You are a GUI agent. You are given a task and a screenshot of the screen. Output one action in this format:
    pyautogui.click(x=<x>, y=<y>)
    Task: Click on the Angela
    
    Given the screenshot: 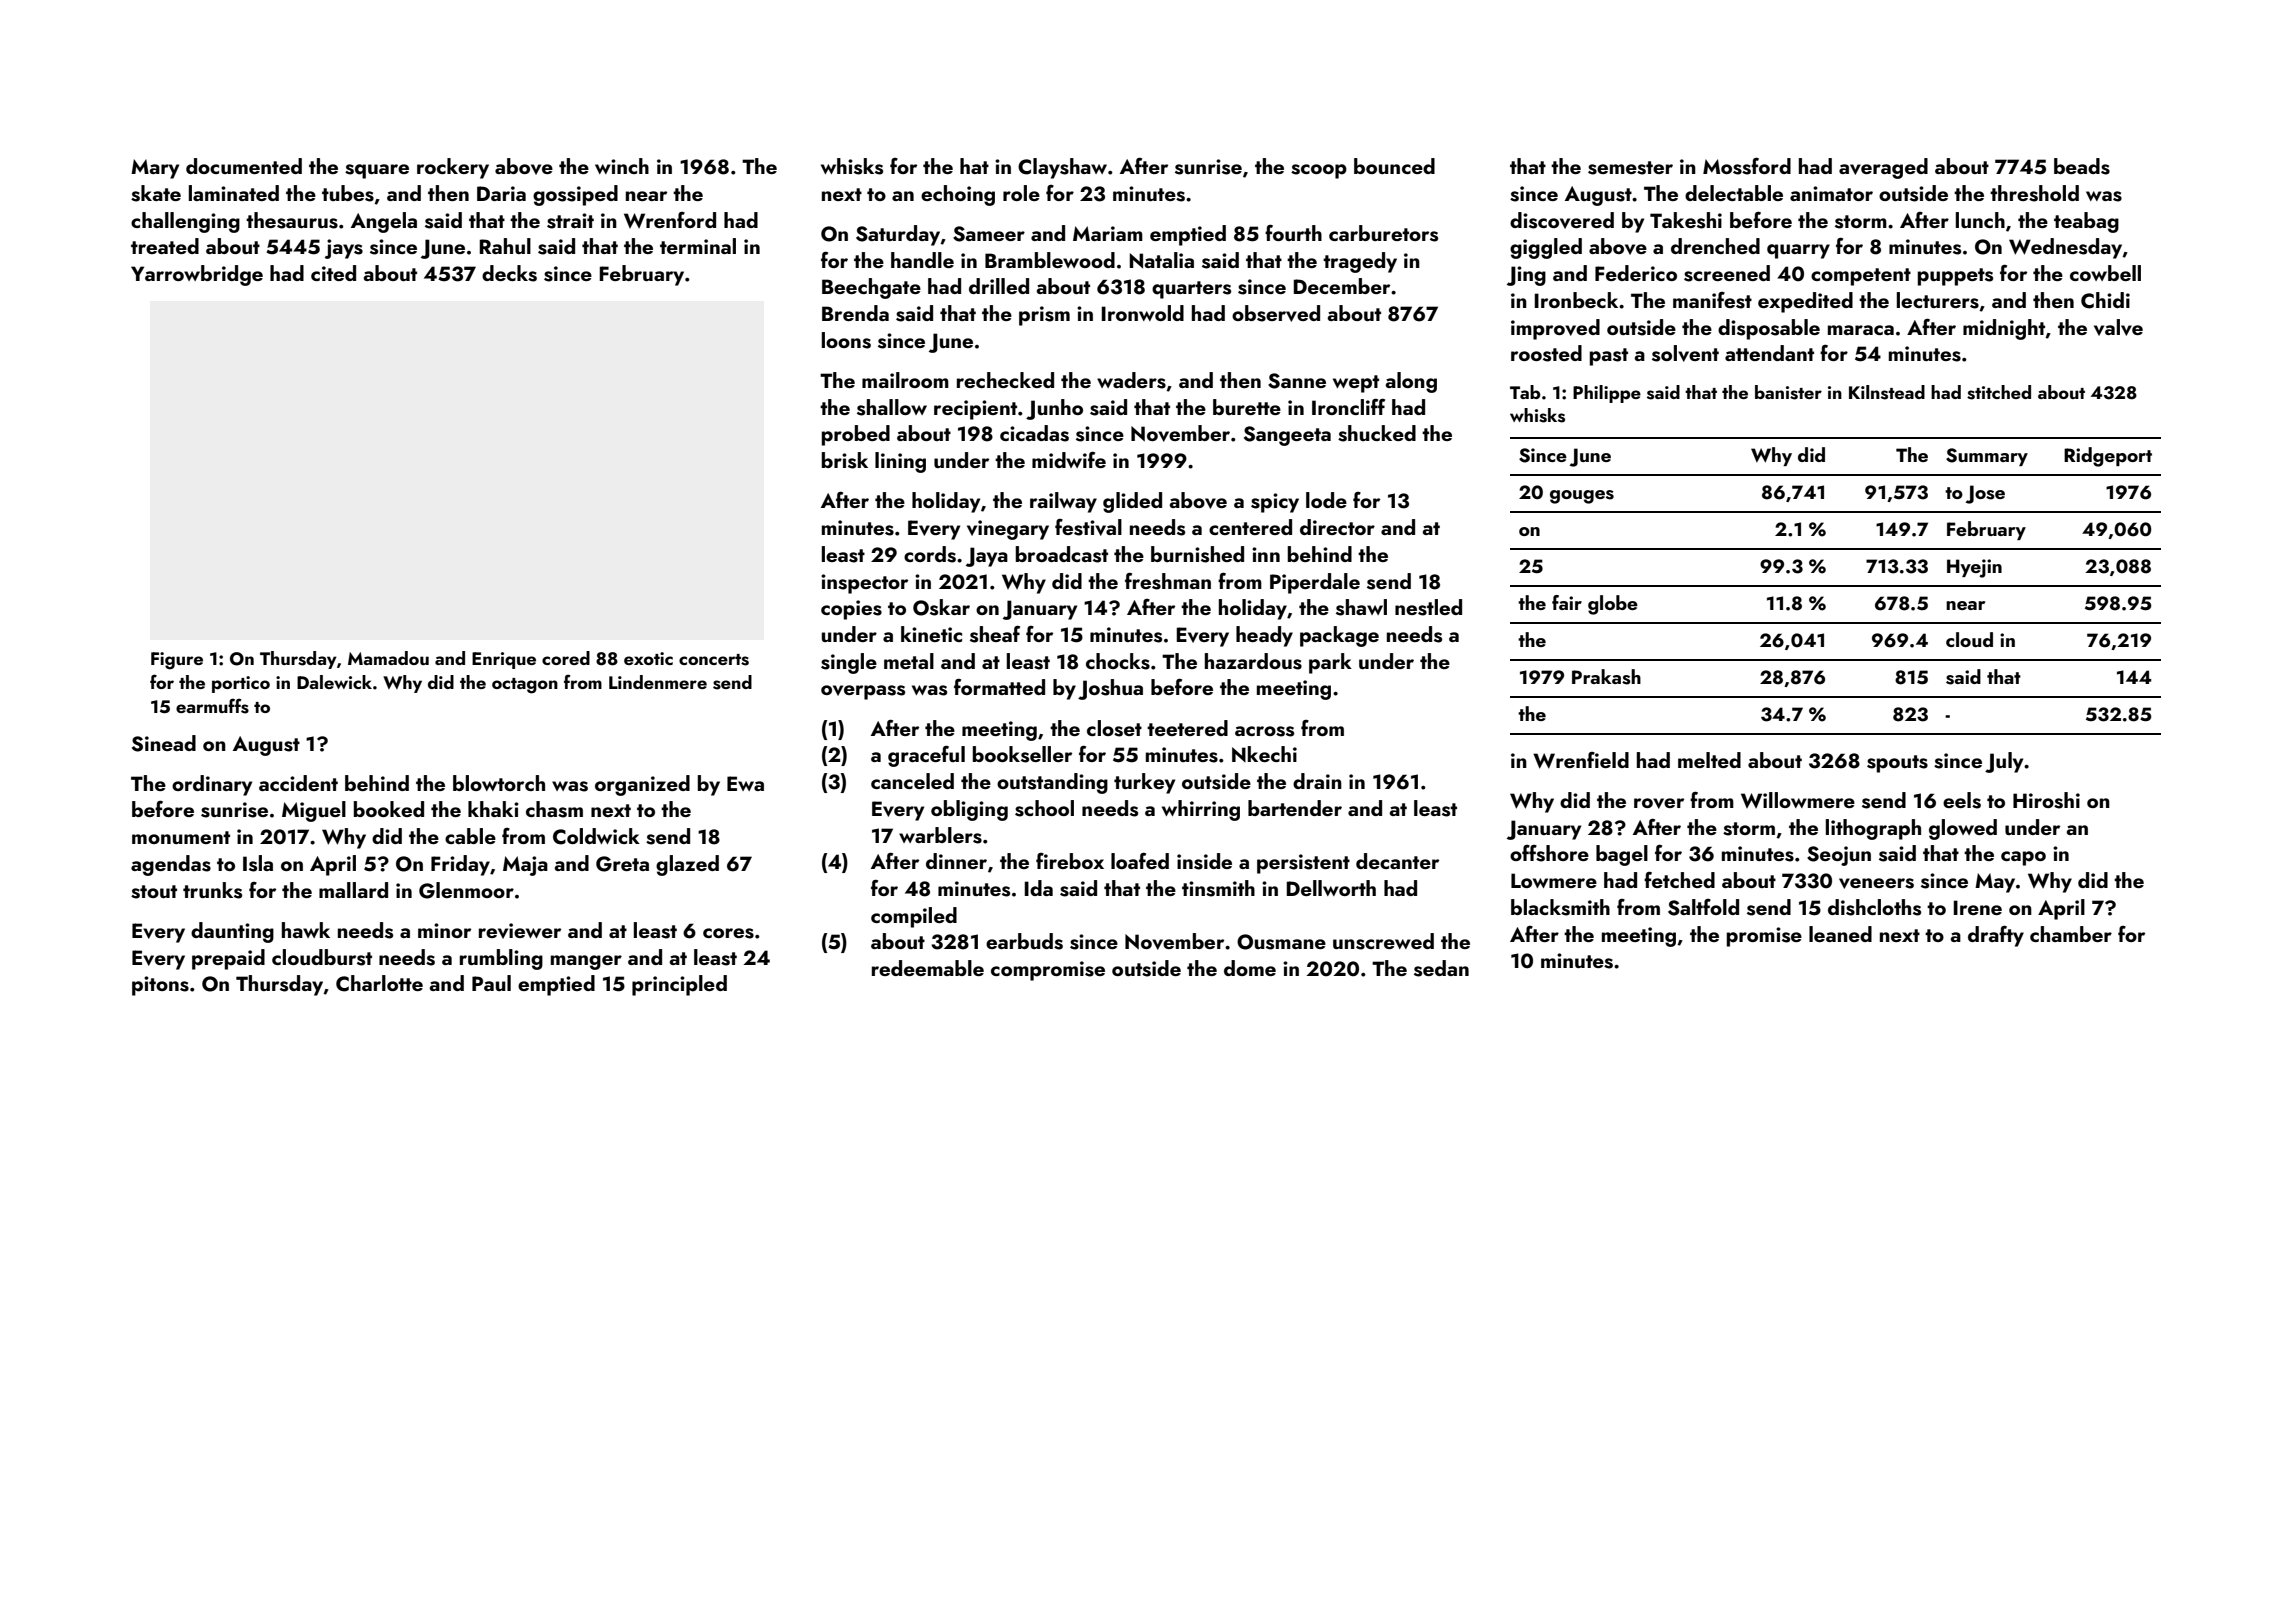 What is the action you would take?
    pyautogui.click(x=384, y=222)
